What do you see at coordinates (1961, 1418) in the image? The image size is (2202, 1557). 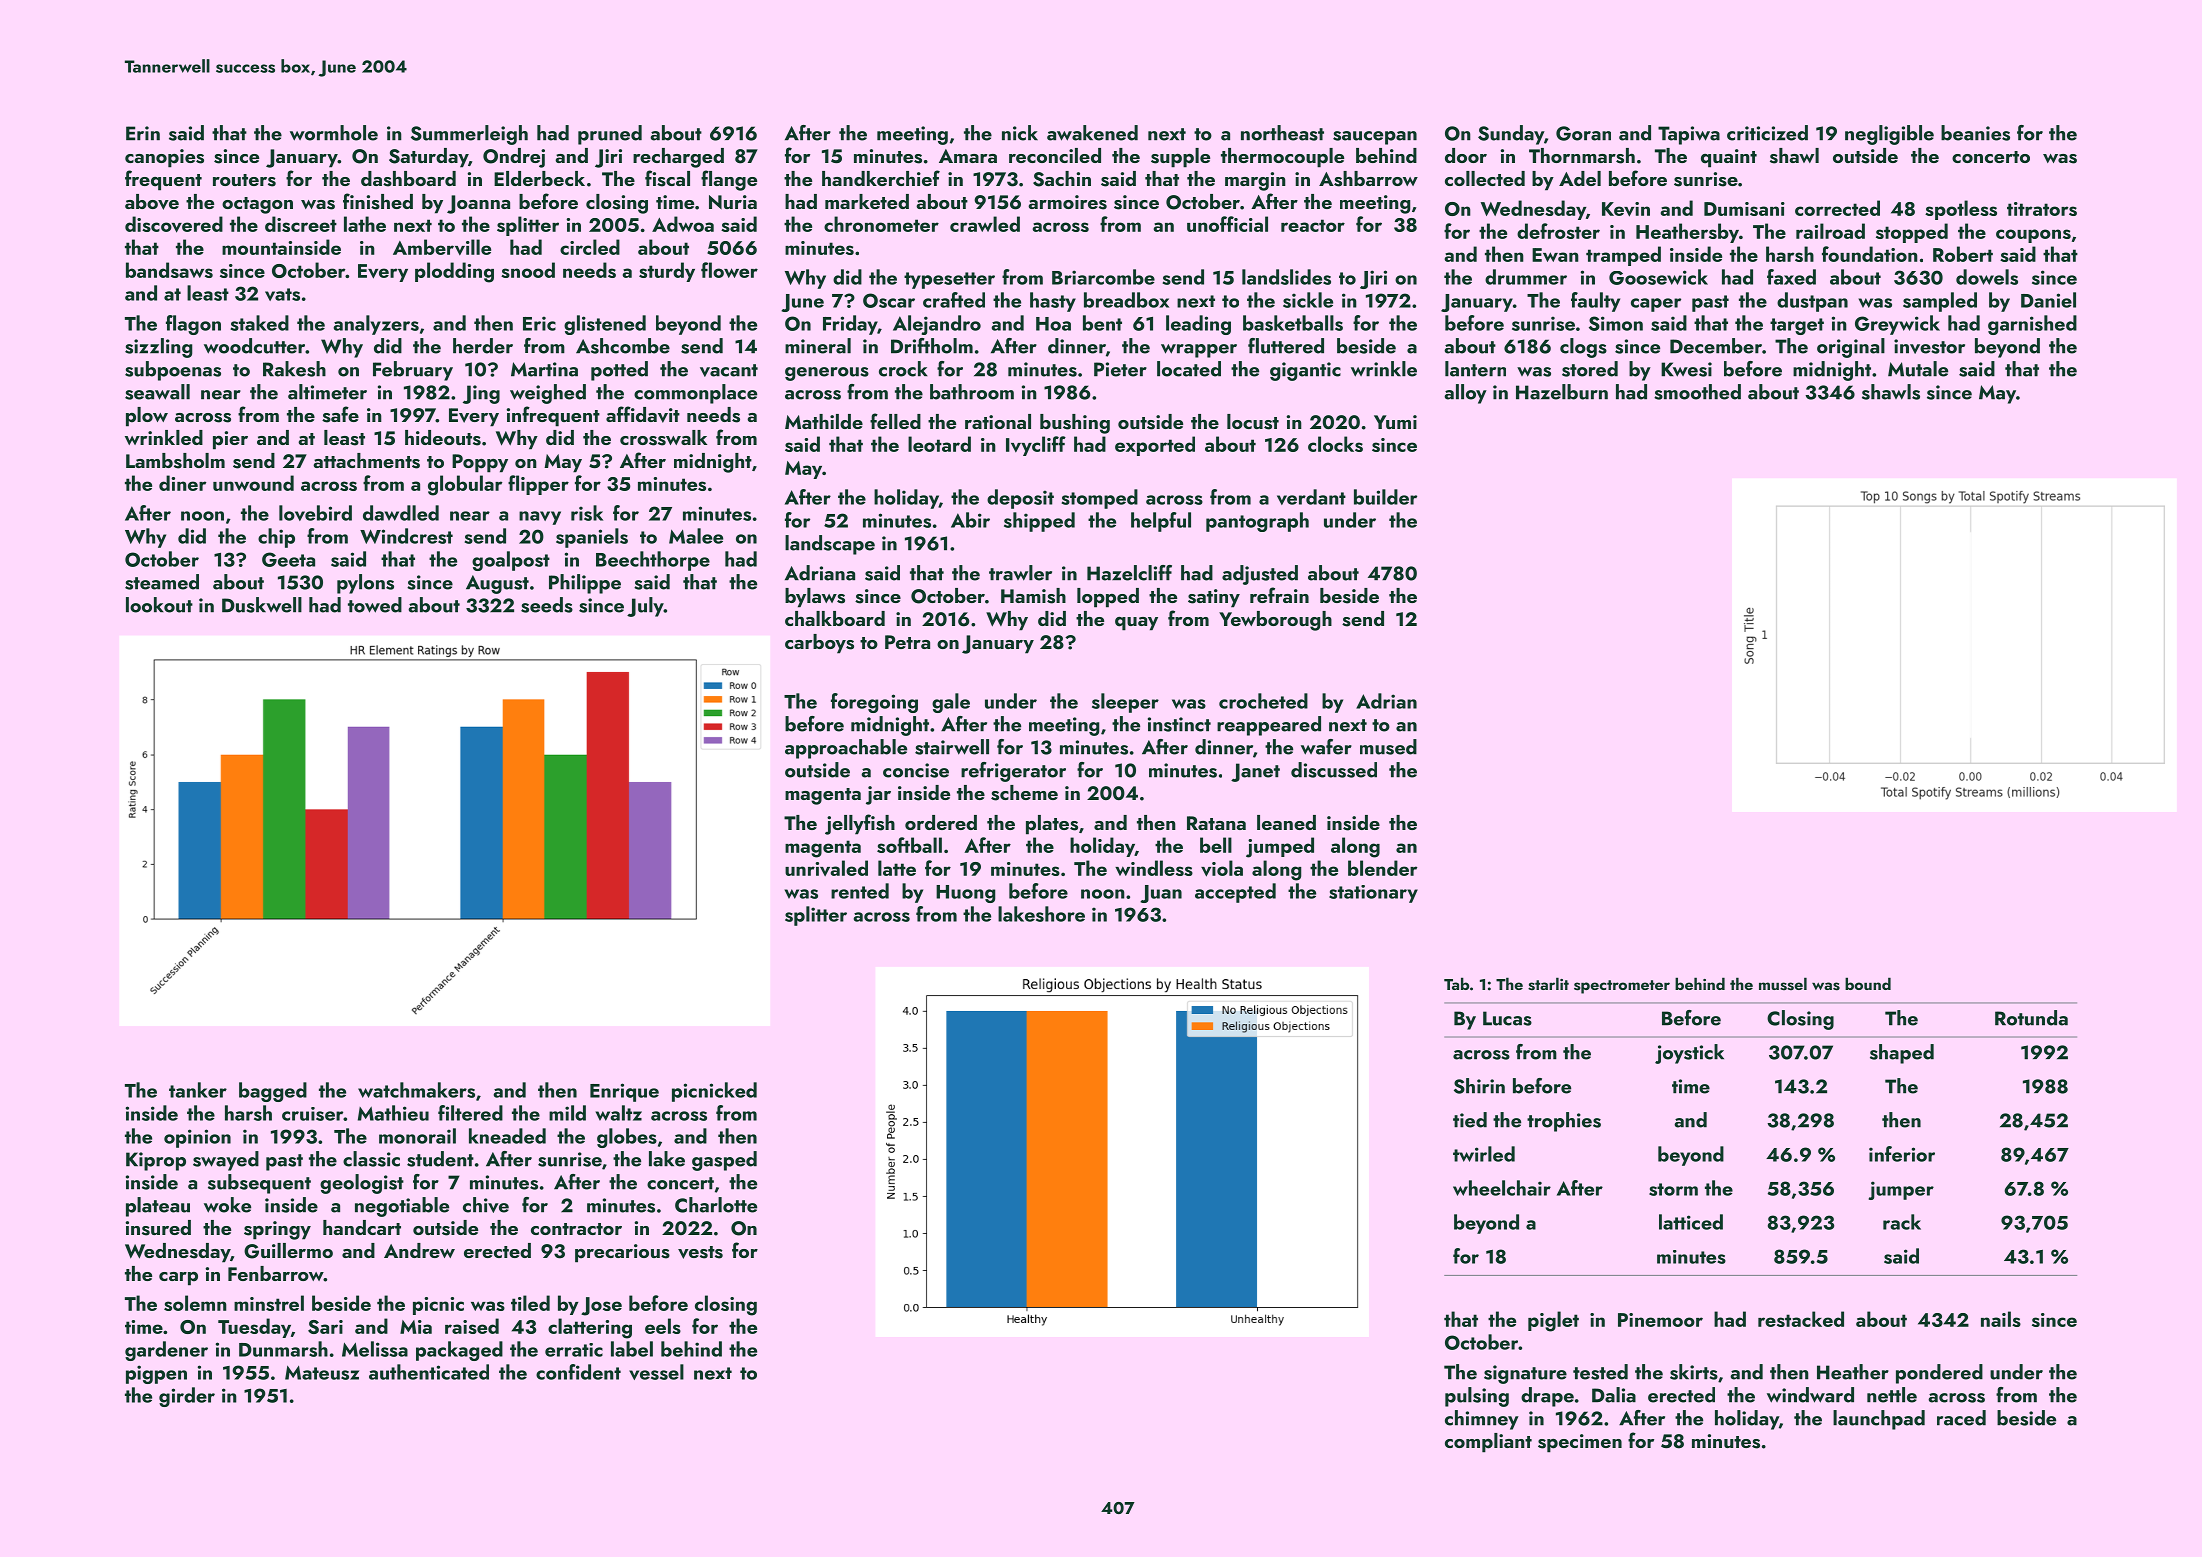 I see `raced` at bounding box center [1961, 1418].
